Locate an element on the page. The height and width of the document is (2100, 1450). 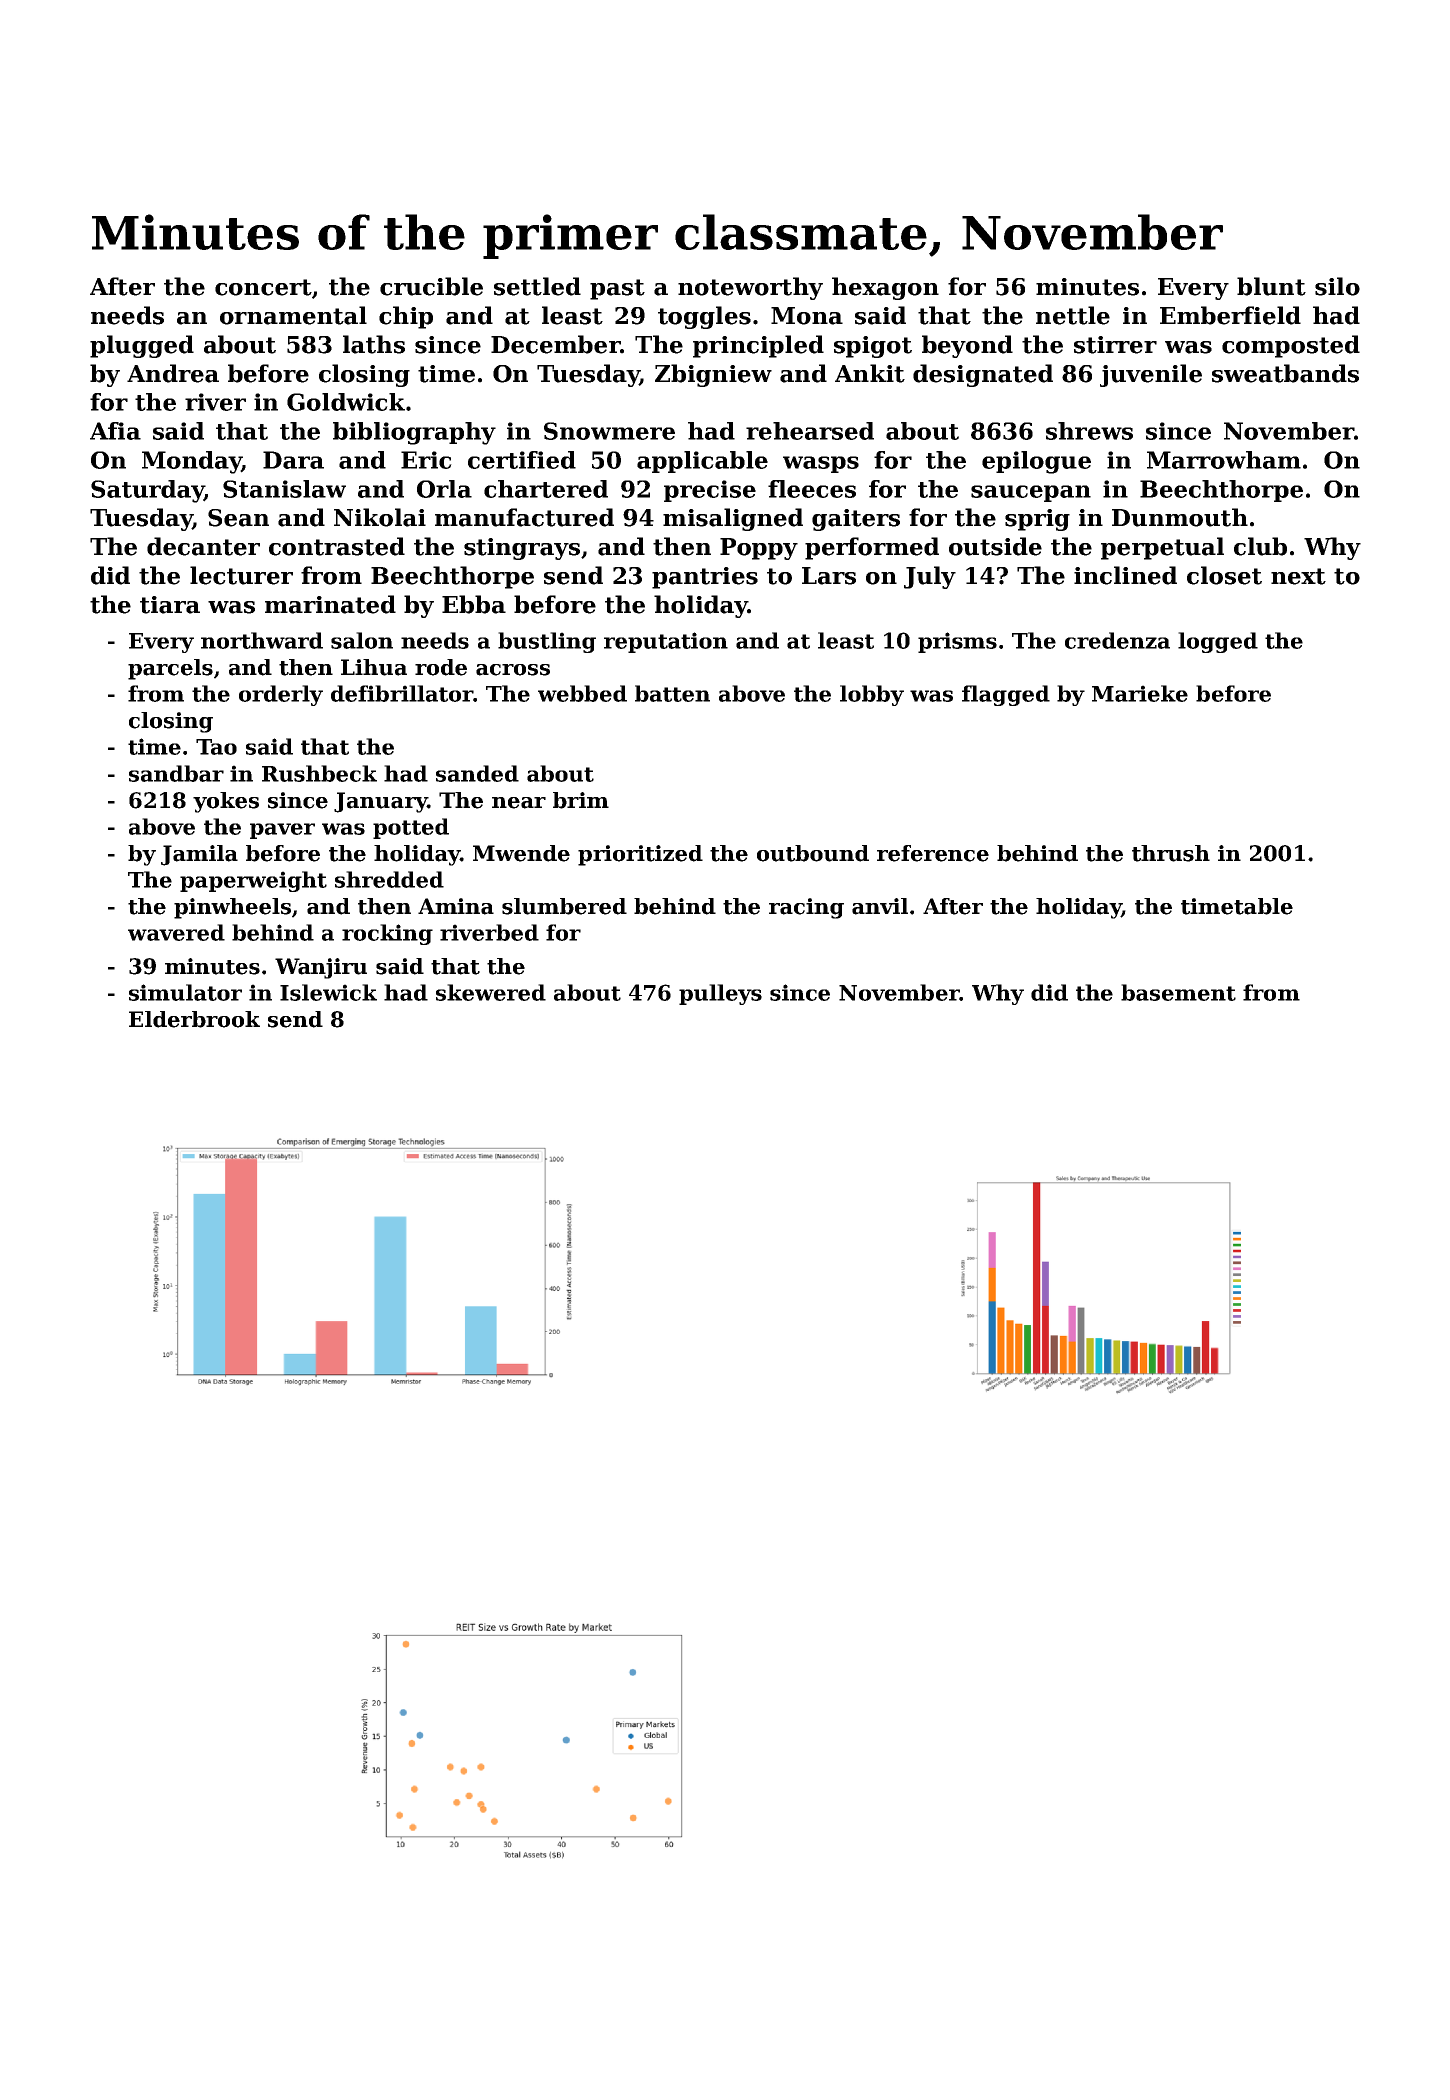
saucepan is located at coordinates (1031, 493).
